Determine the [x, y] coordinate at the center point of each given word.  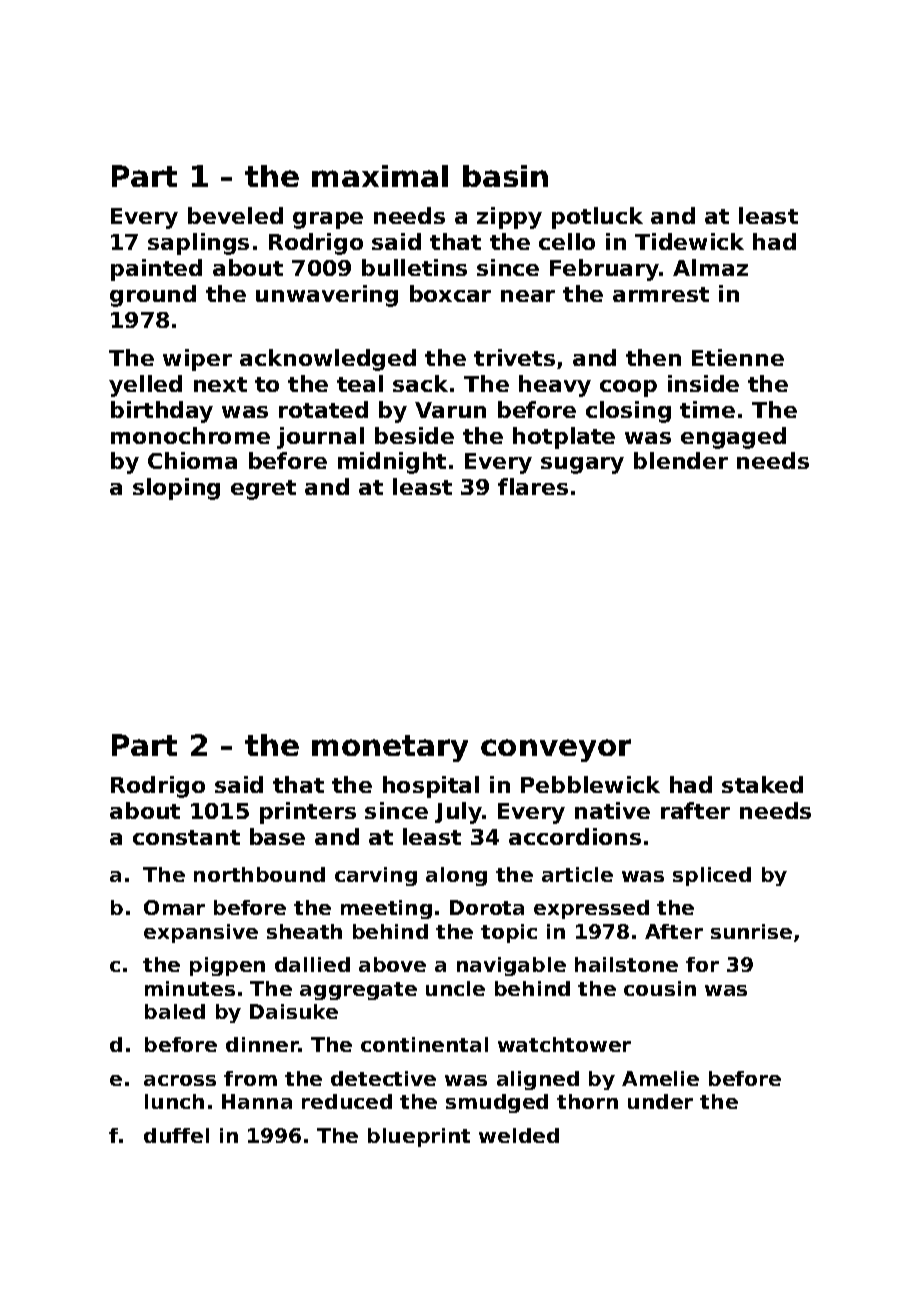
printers [308, 813]
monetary [390, 748]
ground [153, 296]
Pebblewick [590, 784]
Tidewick [689, 241]
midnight [392, 463]
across [180, 1080]
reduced [347, 1101]
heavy [555, 386]
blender [681, 460]
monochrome [190, 435]
